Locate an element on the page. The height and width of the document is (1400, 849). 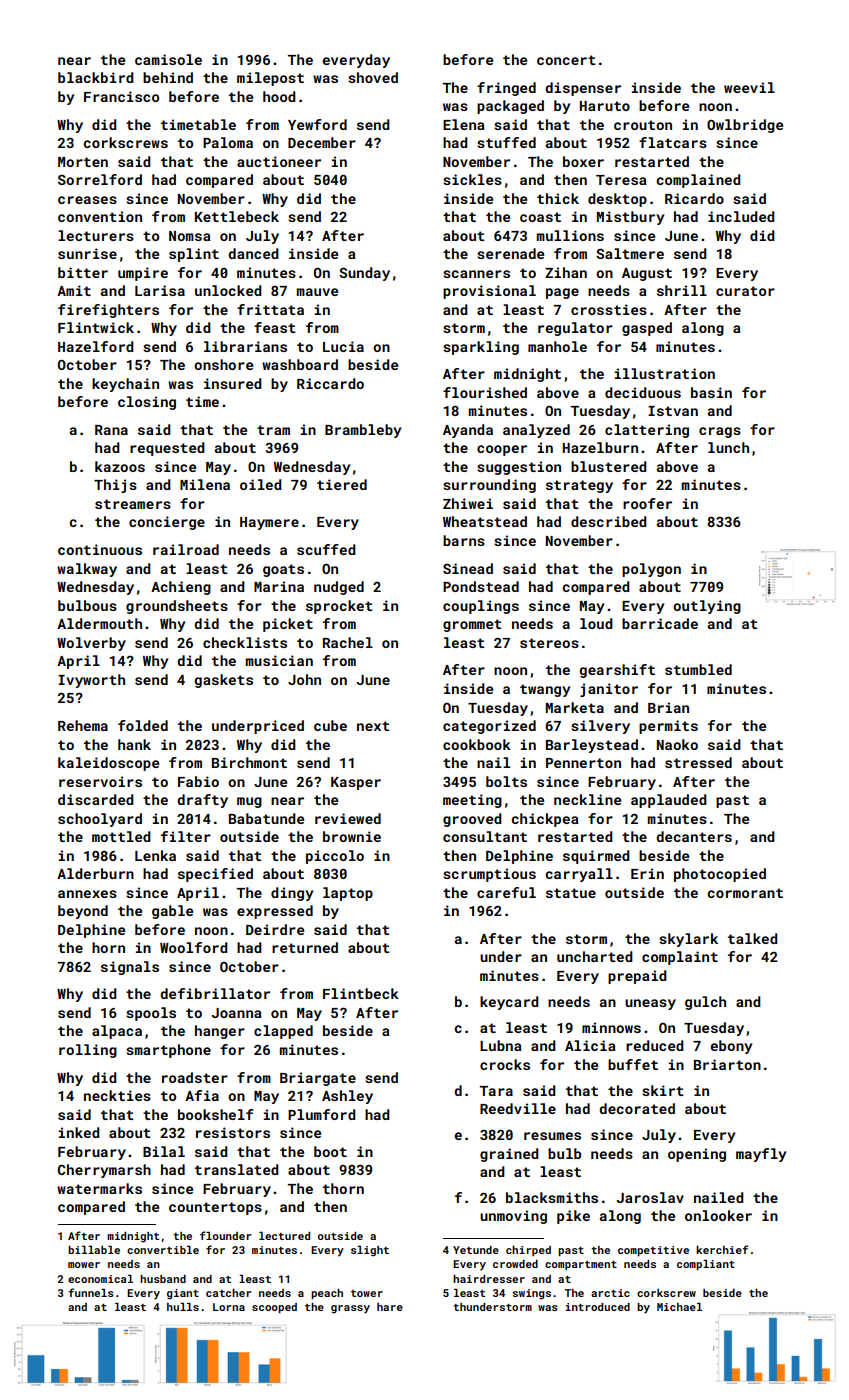
defibrillator is located at coordinates (215, 993).
